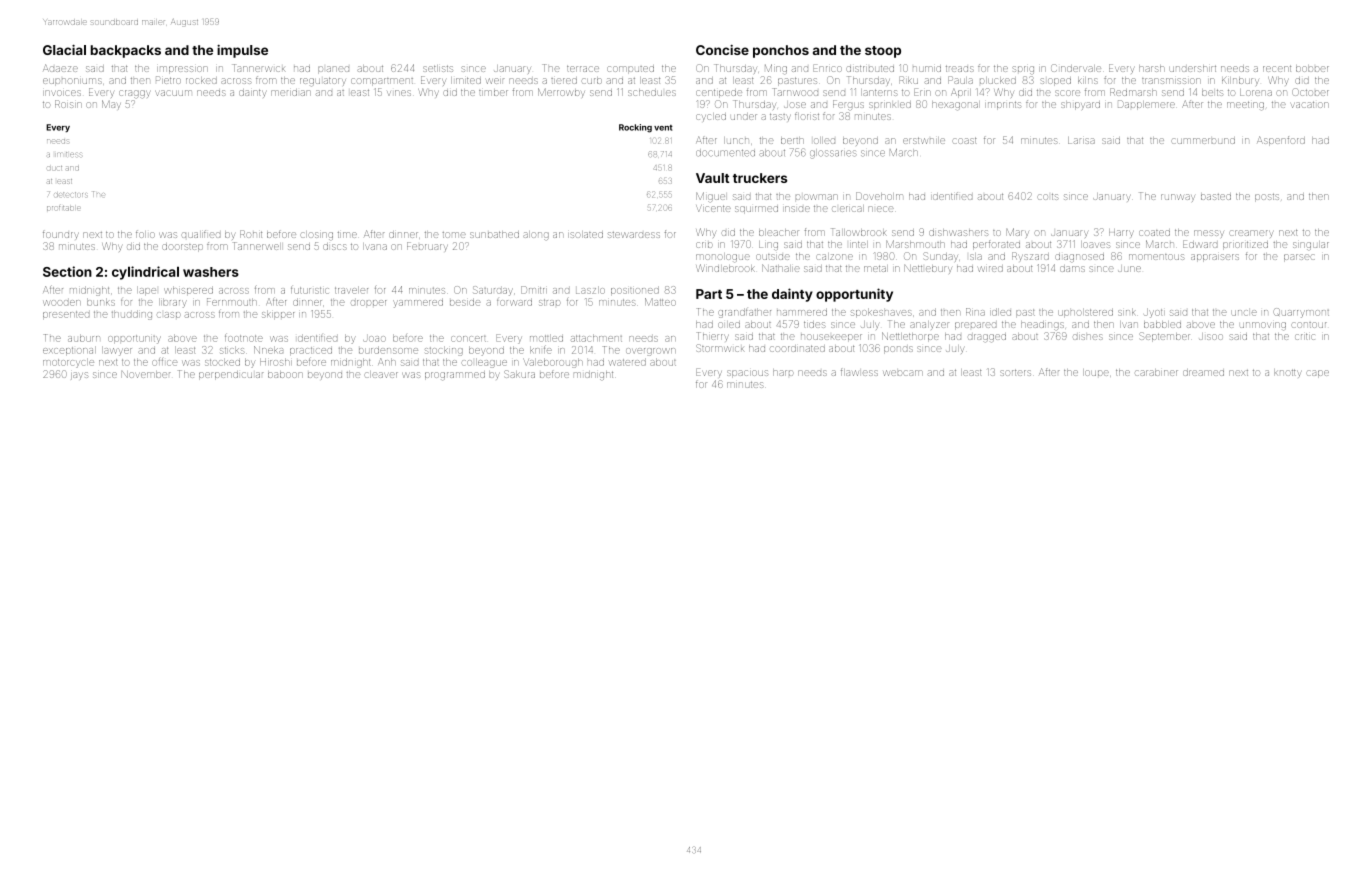 The image size is (1372, 887). What do you see at coordinates (323, 81) in the document?
I see `regulatory` at bounding box center [323, 81].
